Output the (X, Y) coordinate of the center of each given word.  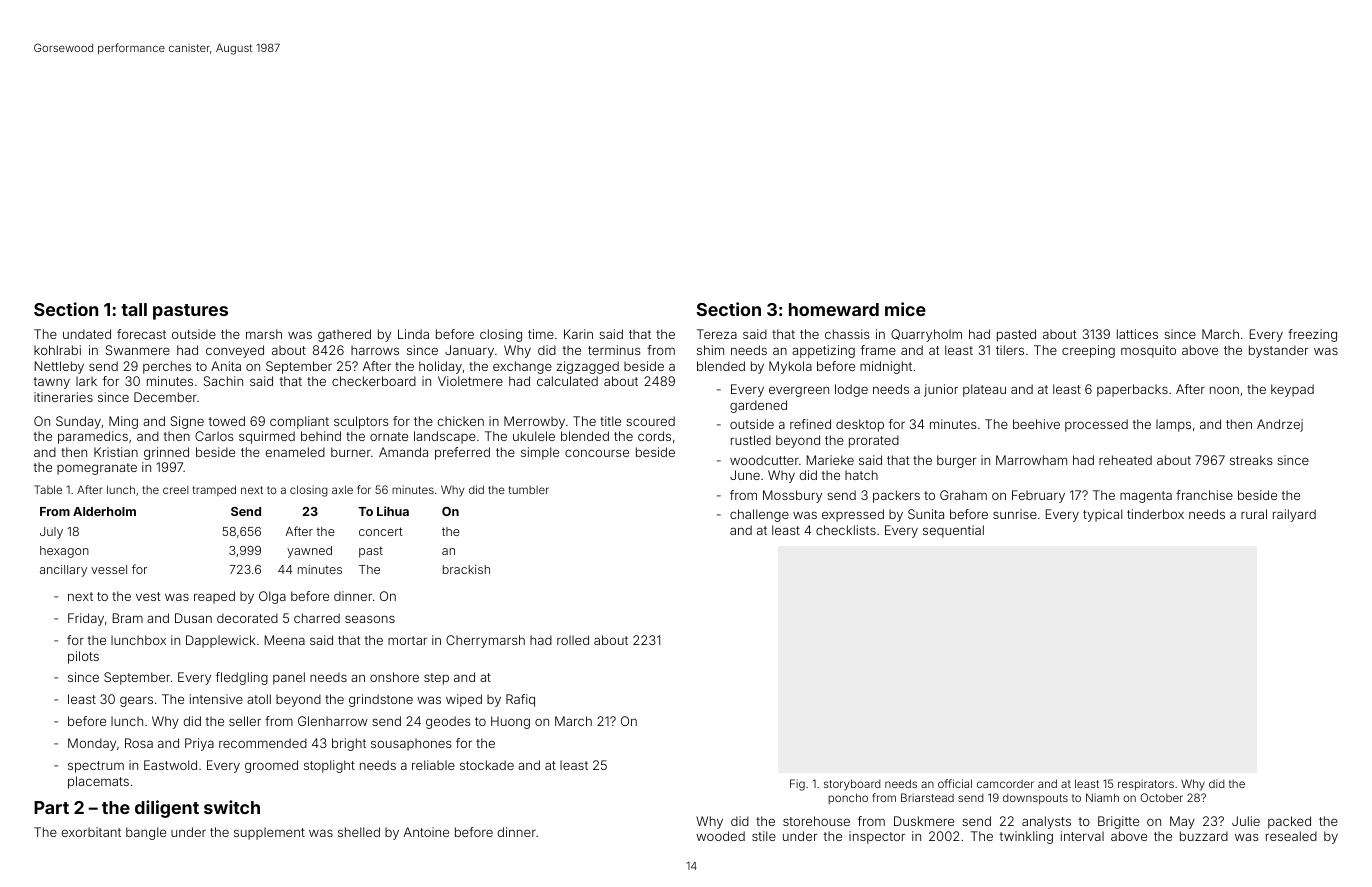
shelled (359, 832)
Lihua (393, 511)
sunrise (1015, 514)
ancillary (63, 571)
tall (134, 309)
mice (905, 309)
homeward (834, 309)
